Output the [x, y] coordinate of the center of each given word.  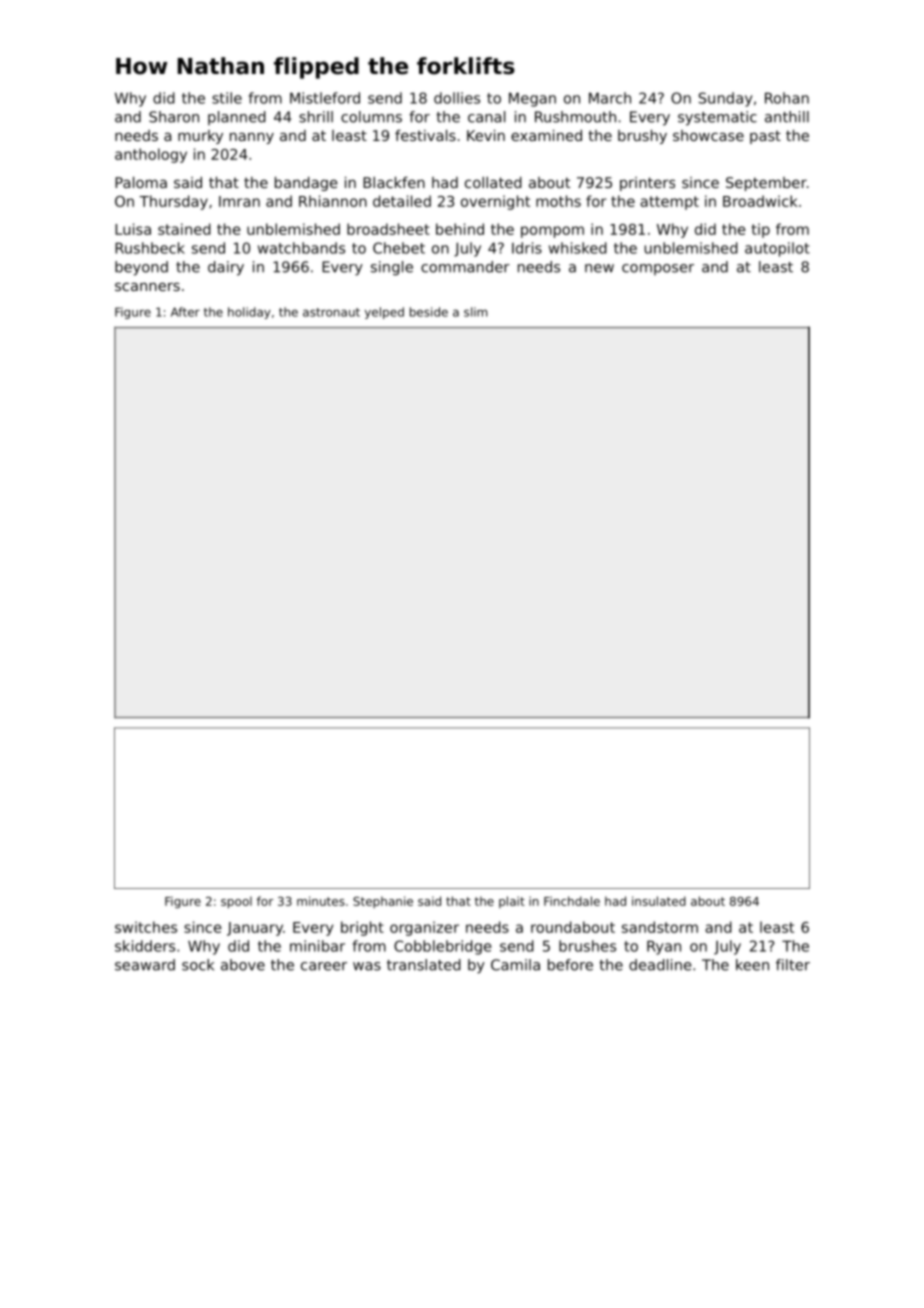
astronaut [331, 312]
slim [476, 312]
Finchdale [572, 901]
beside [429, 312]
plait [512, 902]
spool [236, 902]
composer [658, 269]
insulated [659, 901]
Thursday [173, 202]
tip [760, 230]
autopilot [777, 249]
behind [460, 229]
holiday [249, 313]
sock [198, 965]
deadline [660, 965]
